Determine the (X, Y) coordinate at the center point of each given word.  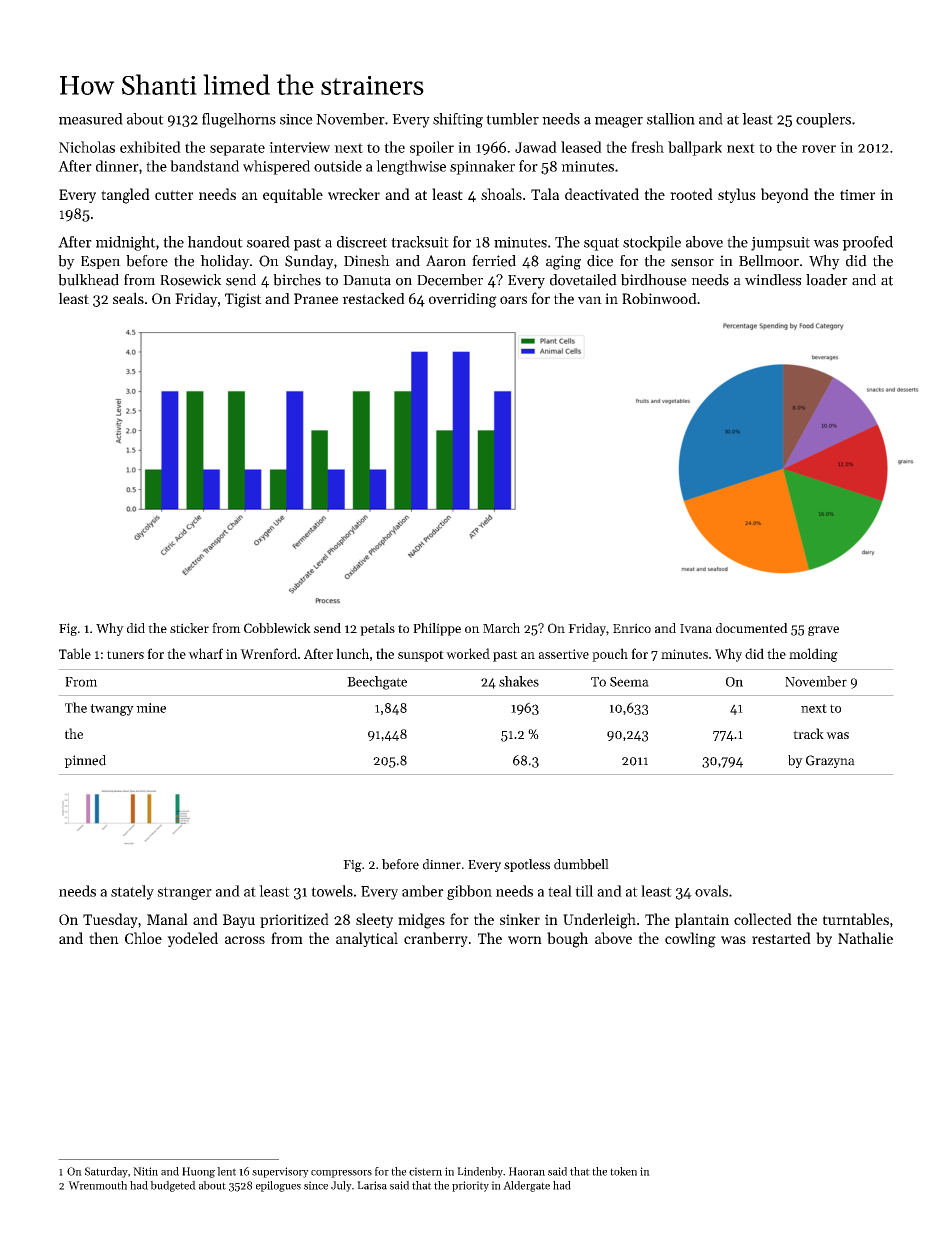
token (623, 1171)
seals (128, 298)
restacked (373, 298)
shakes (519, 681)
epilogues (278, 1186)
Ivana (696, 628)
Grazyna (830, 761)
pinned (85, 761)
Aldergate (526, 1186)
